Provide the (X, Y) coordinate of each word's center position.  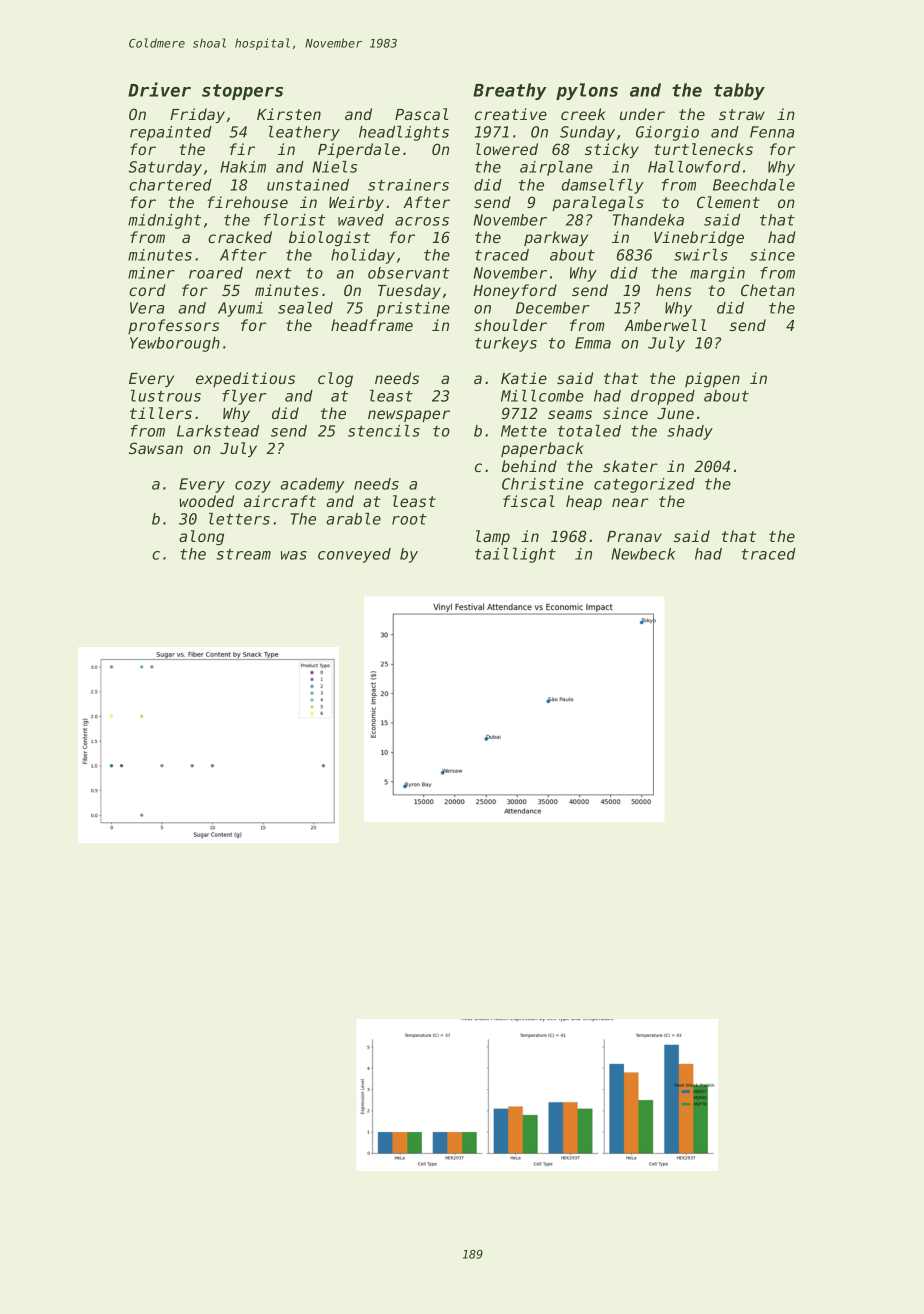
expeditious (245, 379)
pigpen (712, 380)
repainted (171, 133)
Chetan (768, 290)
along (201, 538)
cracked (240, 237)
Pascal (421, 114)
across (422, 221)
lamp (493, 537)
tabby (739, 91)
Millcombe (542, 396)
